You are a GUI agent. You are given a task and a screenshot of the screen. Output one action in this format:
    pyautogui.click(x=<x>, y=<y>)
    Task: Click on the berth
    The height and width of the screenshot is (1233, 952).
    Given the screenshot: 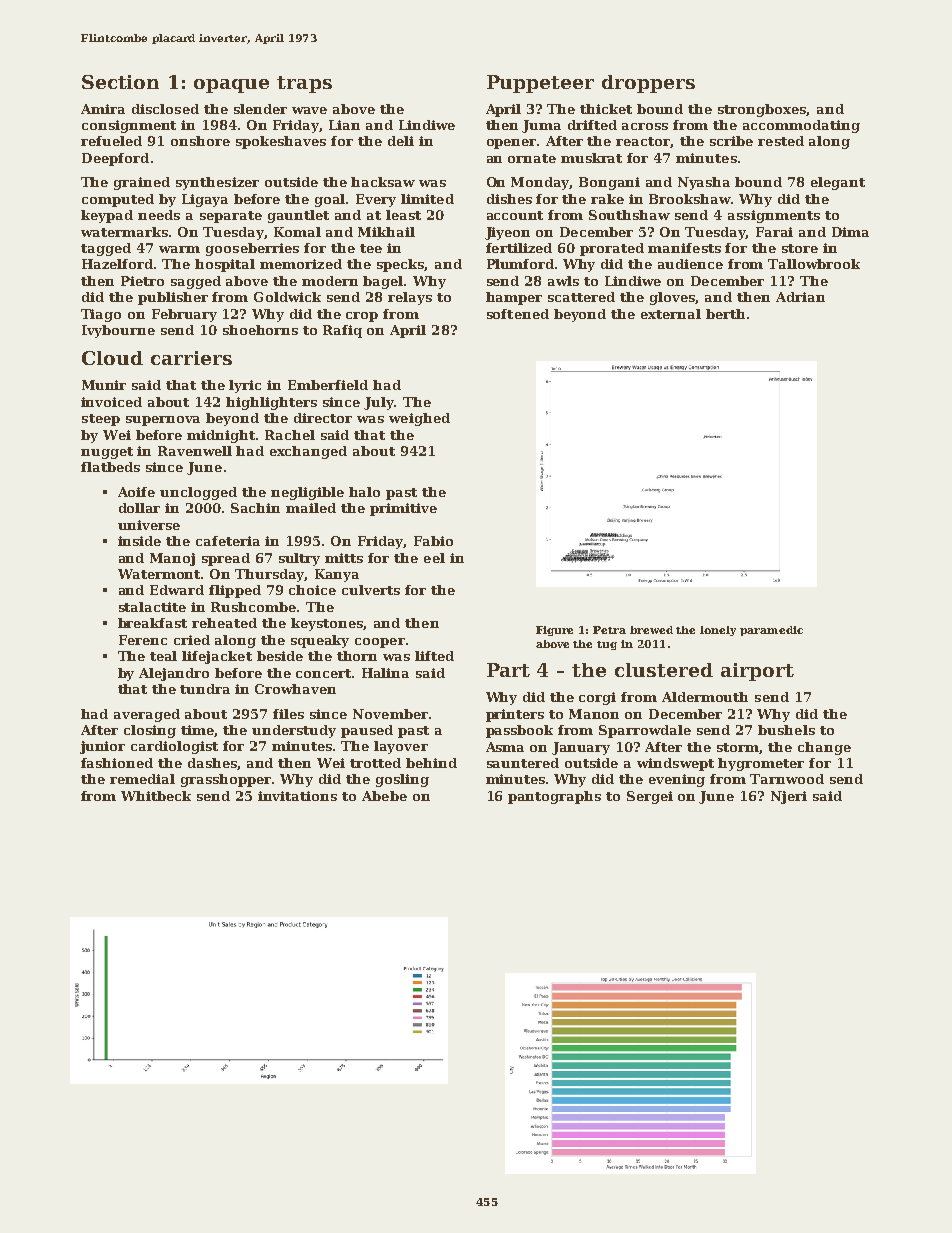 What is the action you would take?
    pyautogui.click(x=725, y=314)
